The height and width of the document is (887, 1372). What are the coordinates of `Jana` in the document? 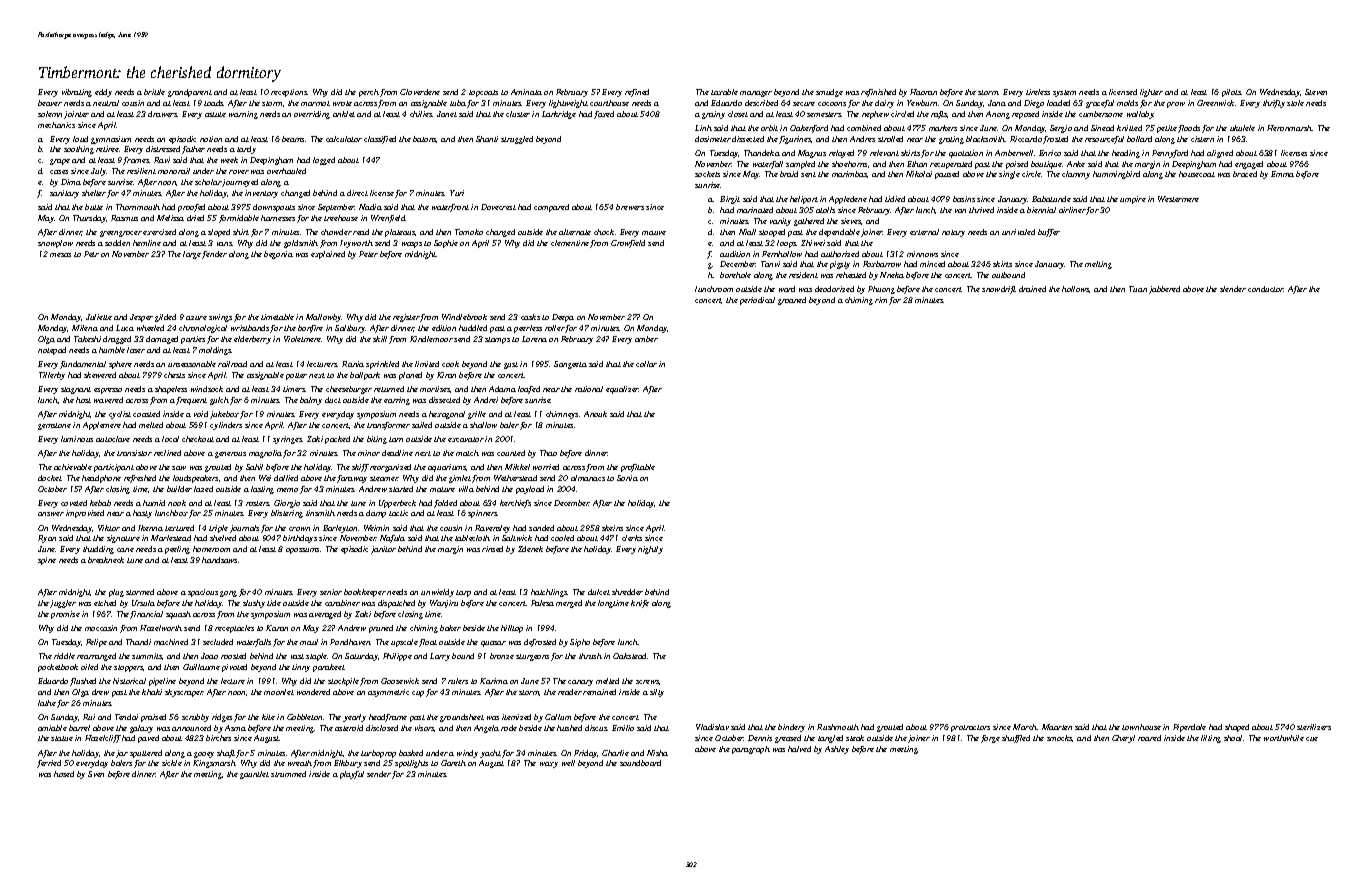 It's located at (997, 103).
